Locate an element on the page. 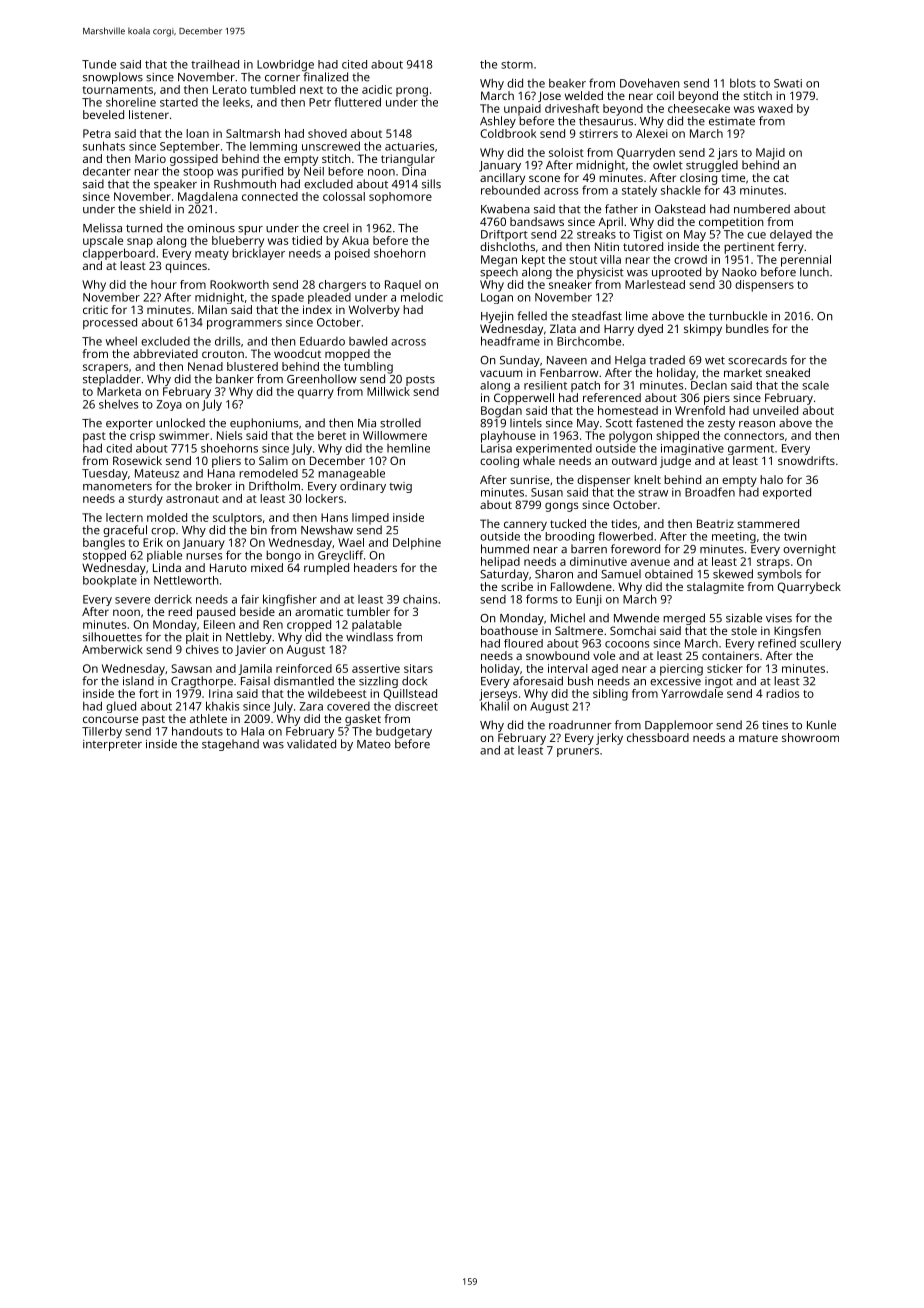  mature is located at coordinates (758, 738).
